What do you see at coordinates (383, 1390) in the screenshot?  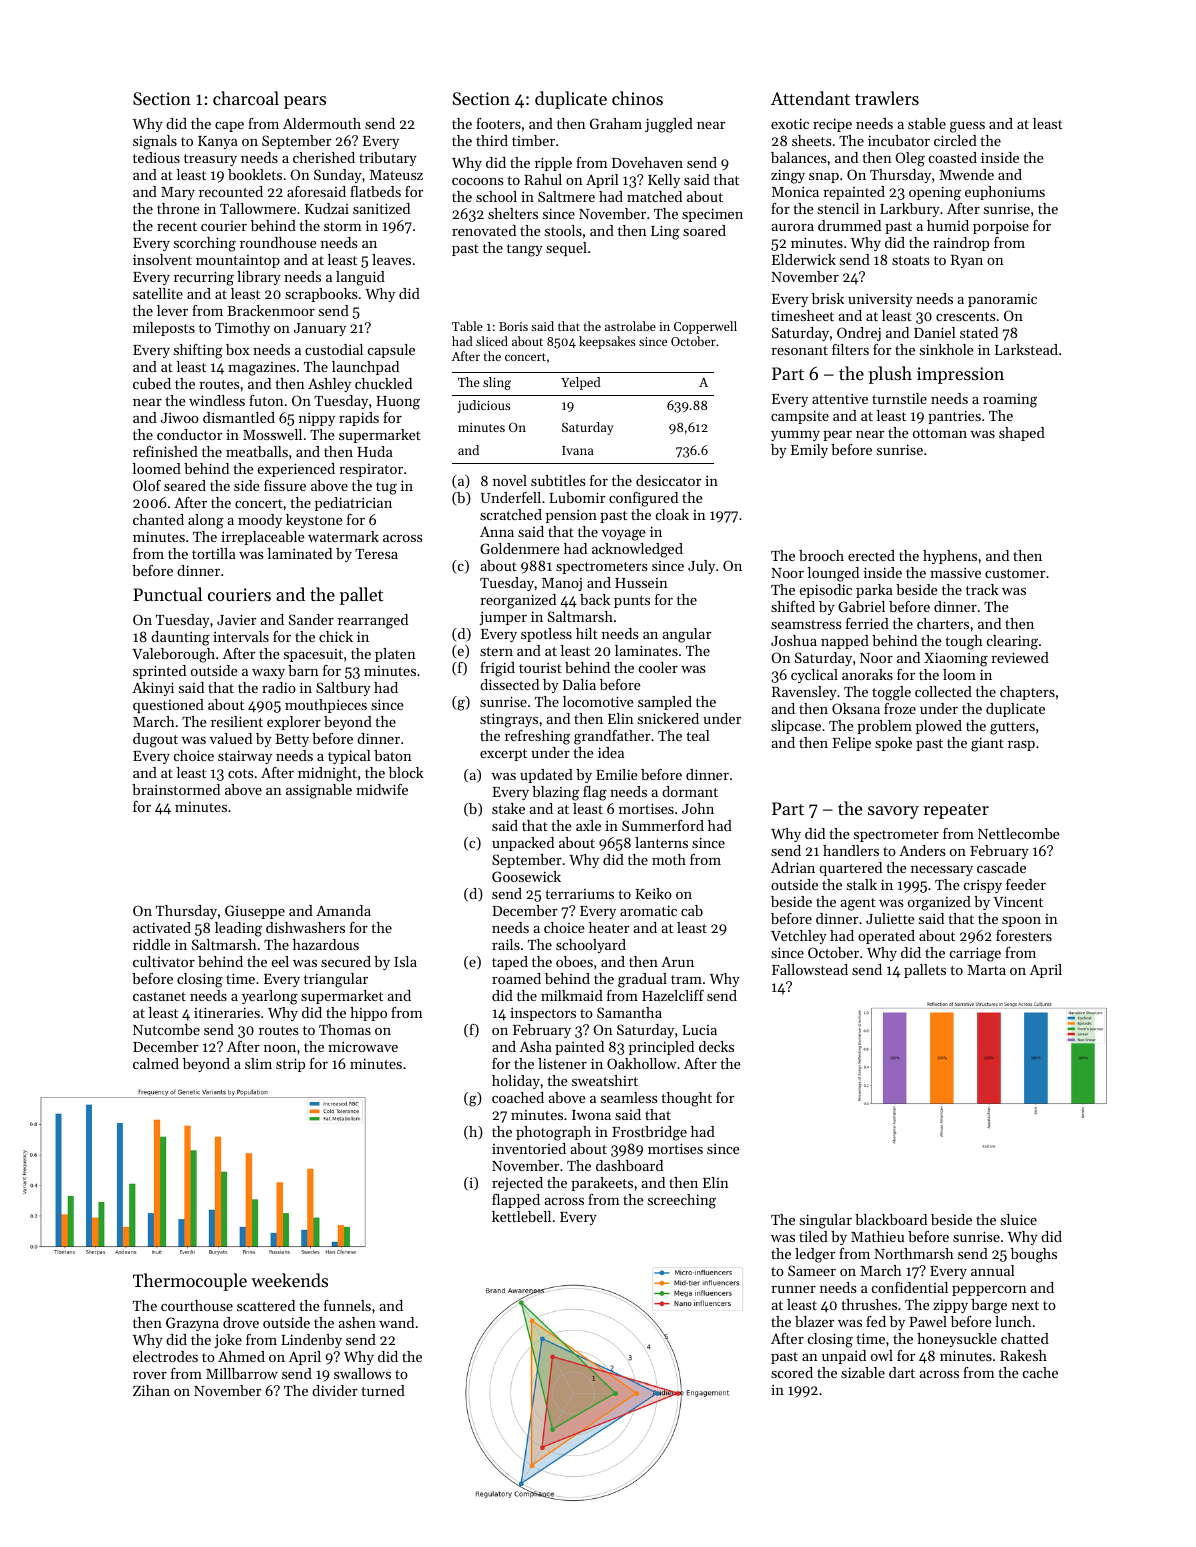 I see `turned` at bounding box center [383, 1390].
